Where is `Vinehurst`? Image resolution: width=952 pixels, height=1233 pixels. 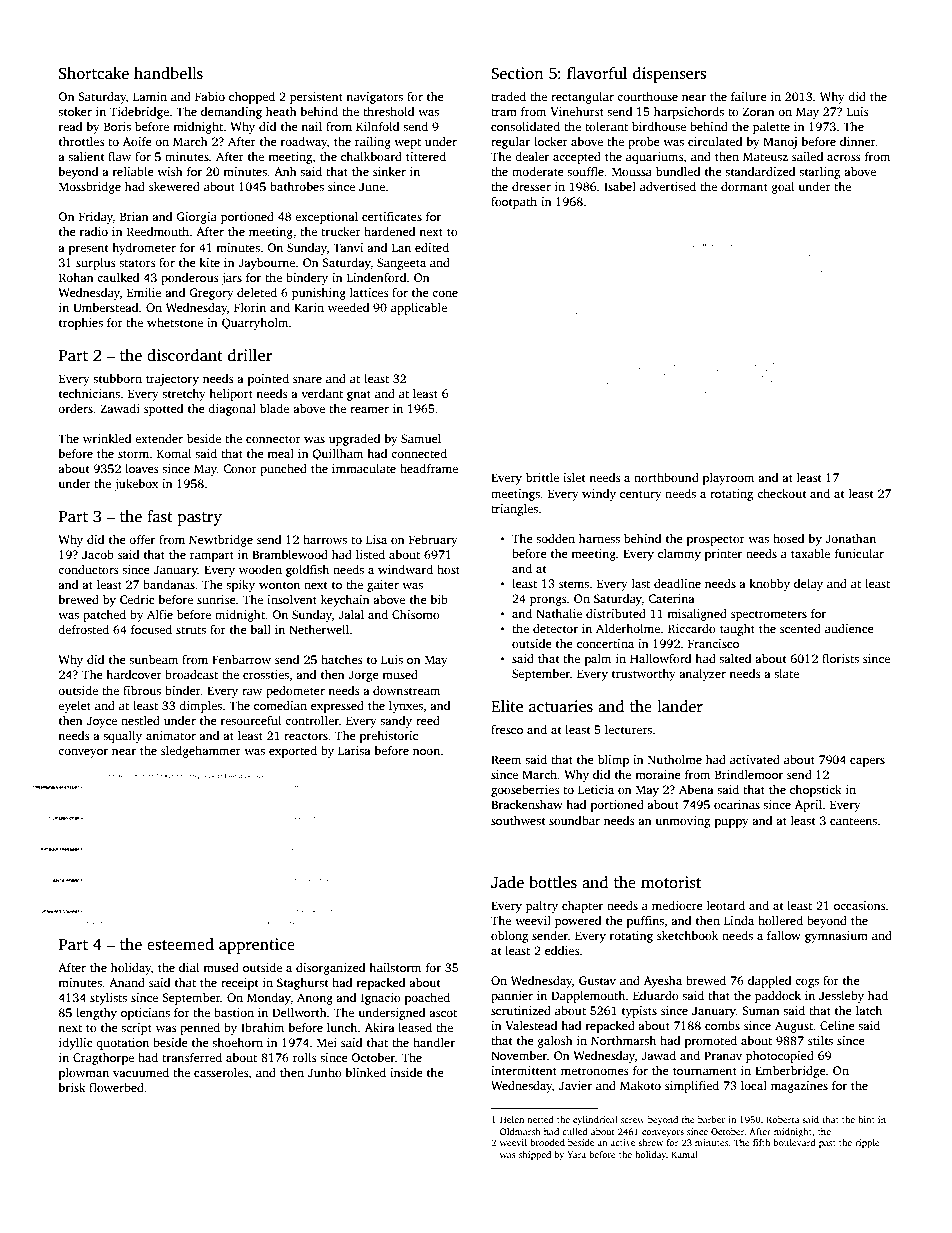 Vinehurst is located at coordinates (577, 111).
